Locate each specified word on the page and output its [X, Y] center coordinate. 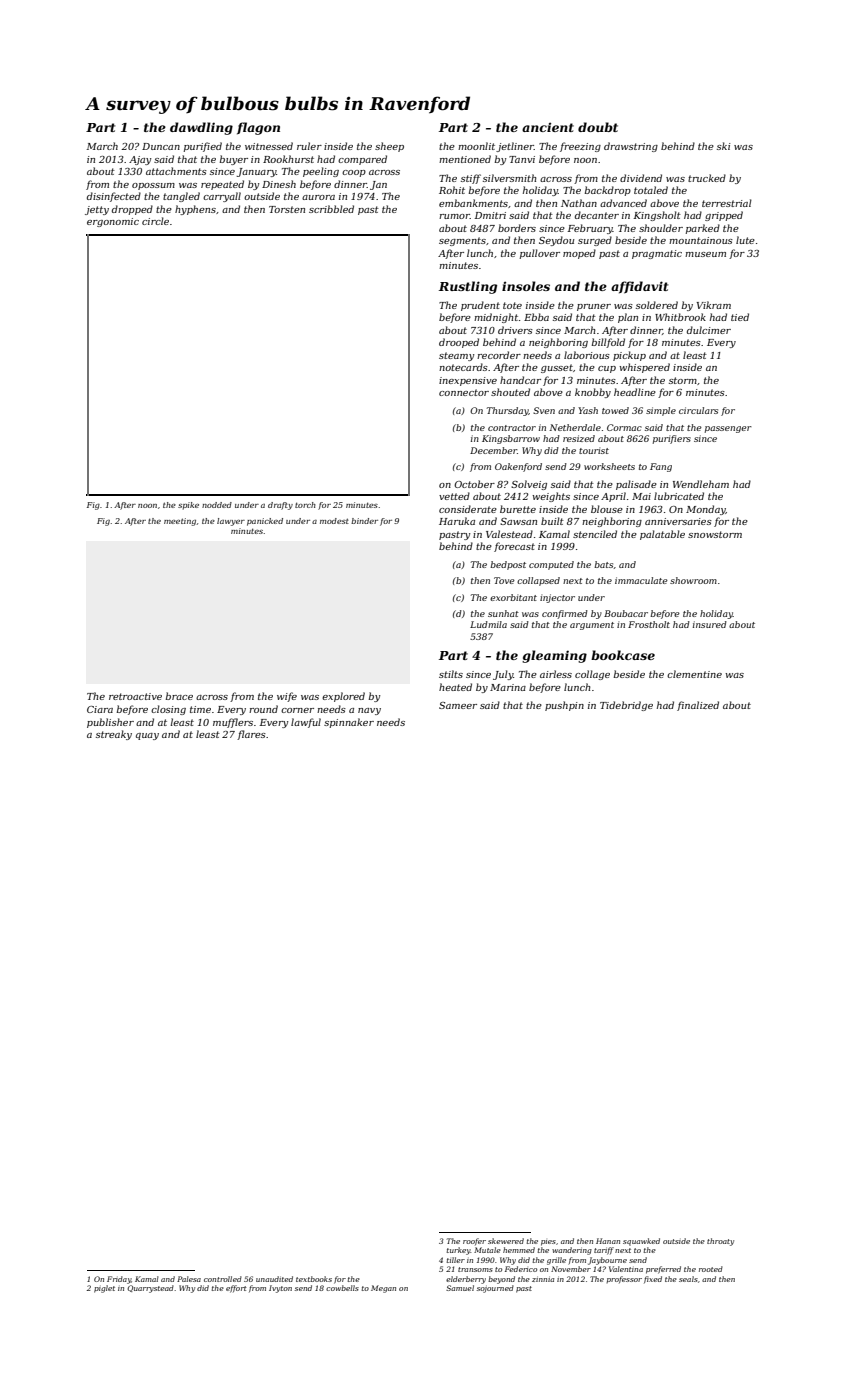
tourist [594, 450]
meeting [180, 522]
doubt [598, 127]
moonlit [476, 146]
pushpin [564, 706]
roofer [474, 1241]
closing [168, 710]
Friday [119, 1280]
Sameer [458, 705]
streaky [114, 735]
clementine [694, 674]
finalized [698, 706]
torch [305, 505]
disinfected [114, 197]
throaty [720, 1242]
